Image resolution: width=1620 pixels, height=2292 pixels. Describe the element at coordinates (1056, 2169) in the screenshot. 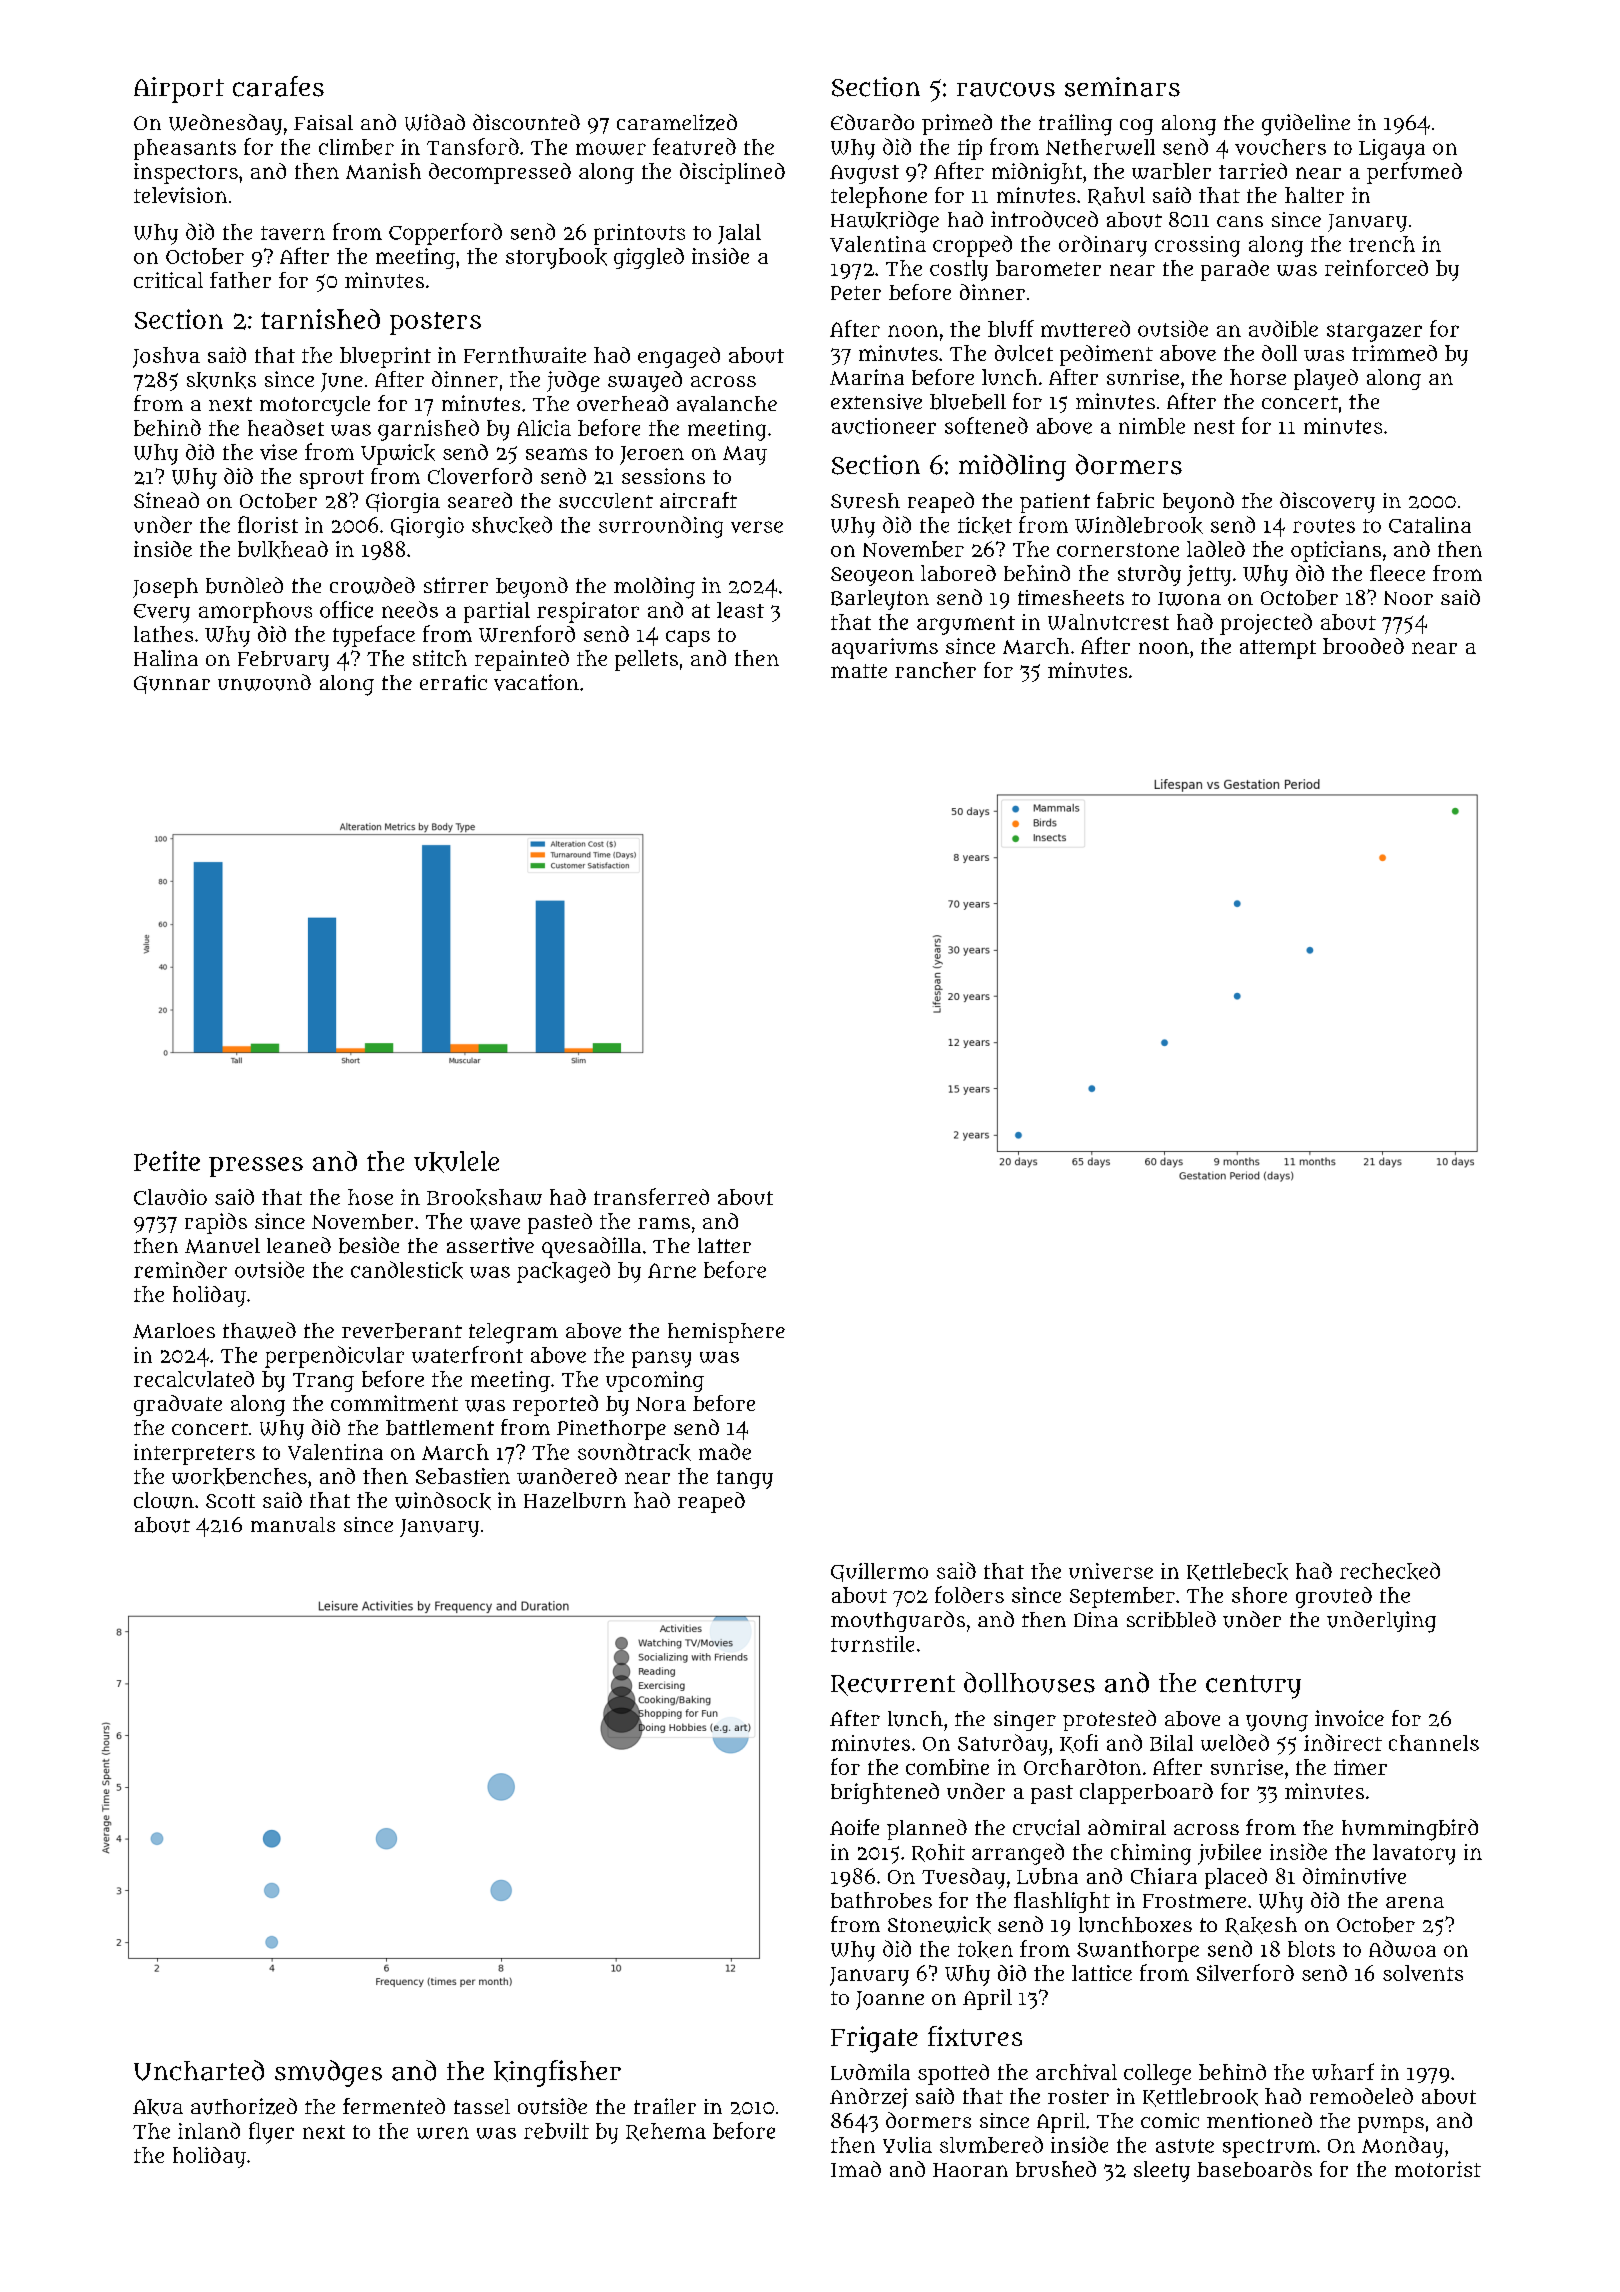

I see `brushed` at that location.
